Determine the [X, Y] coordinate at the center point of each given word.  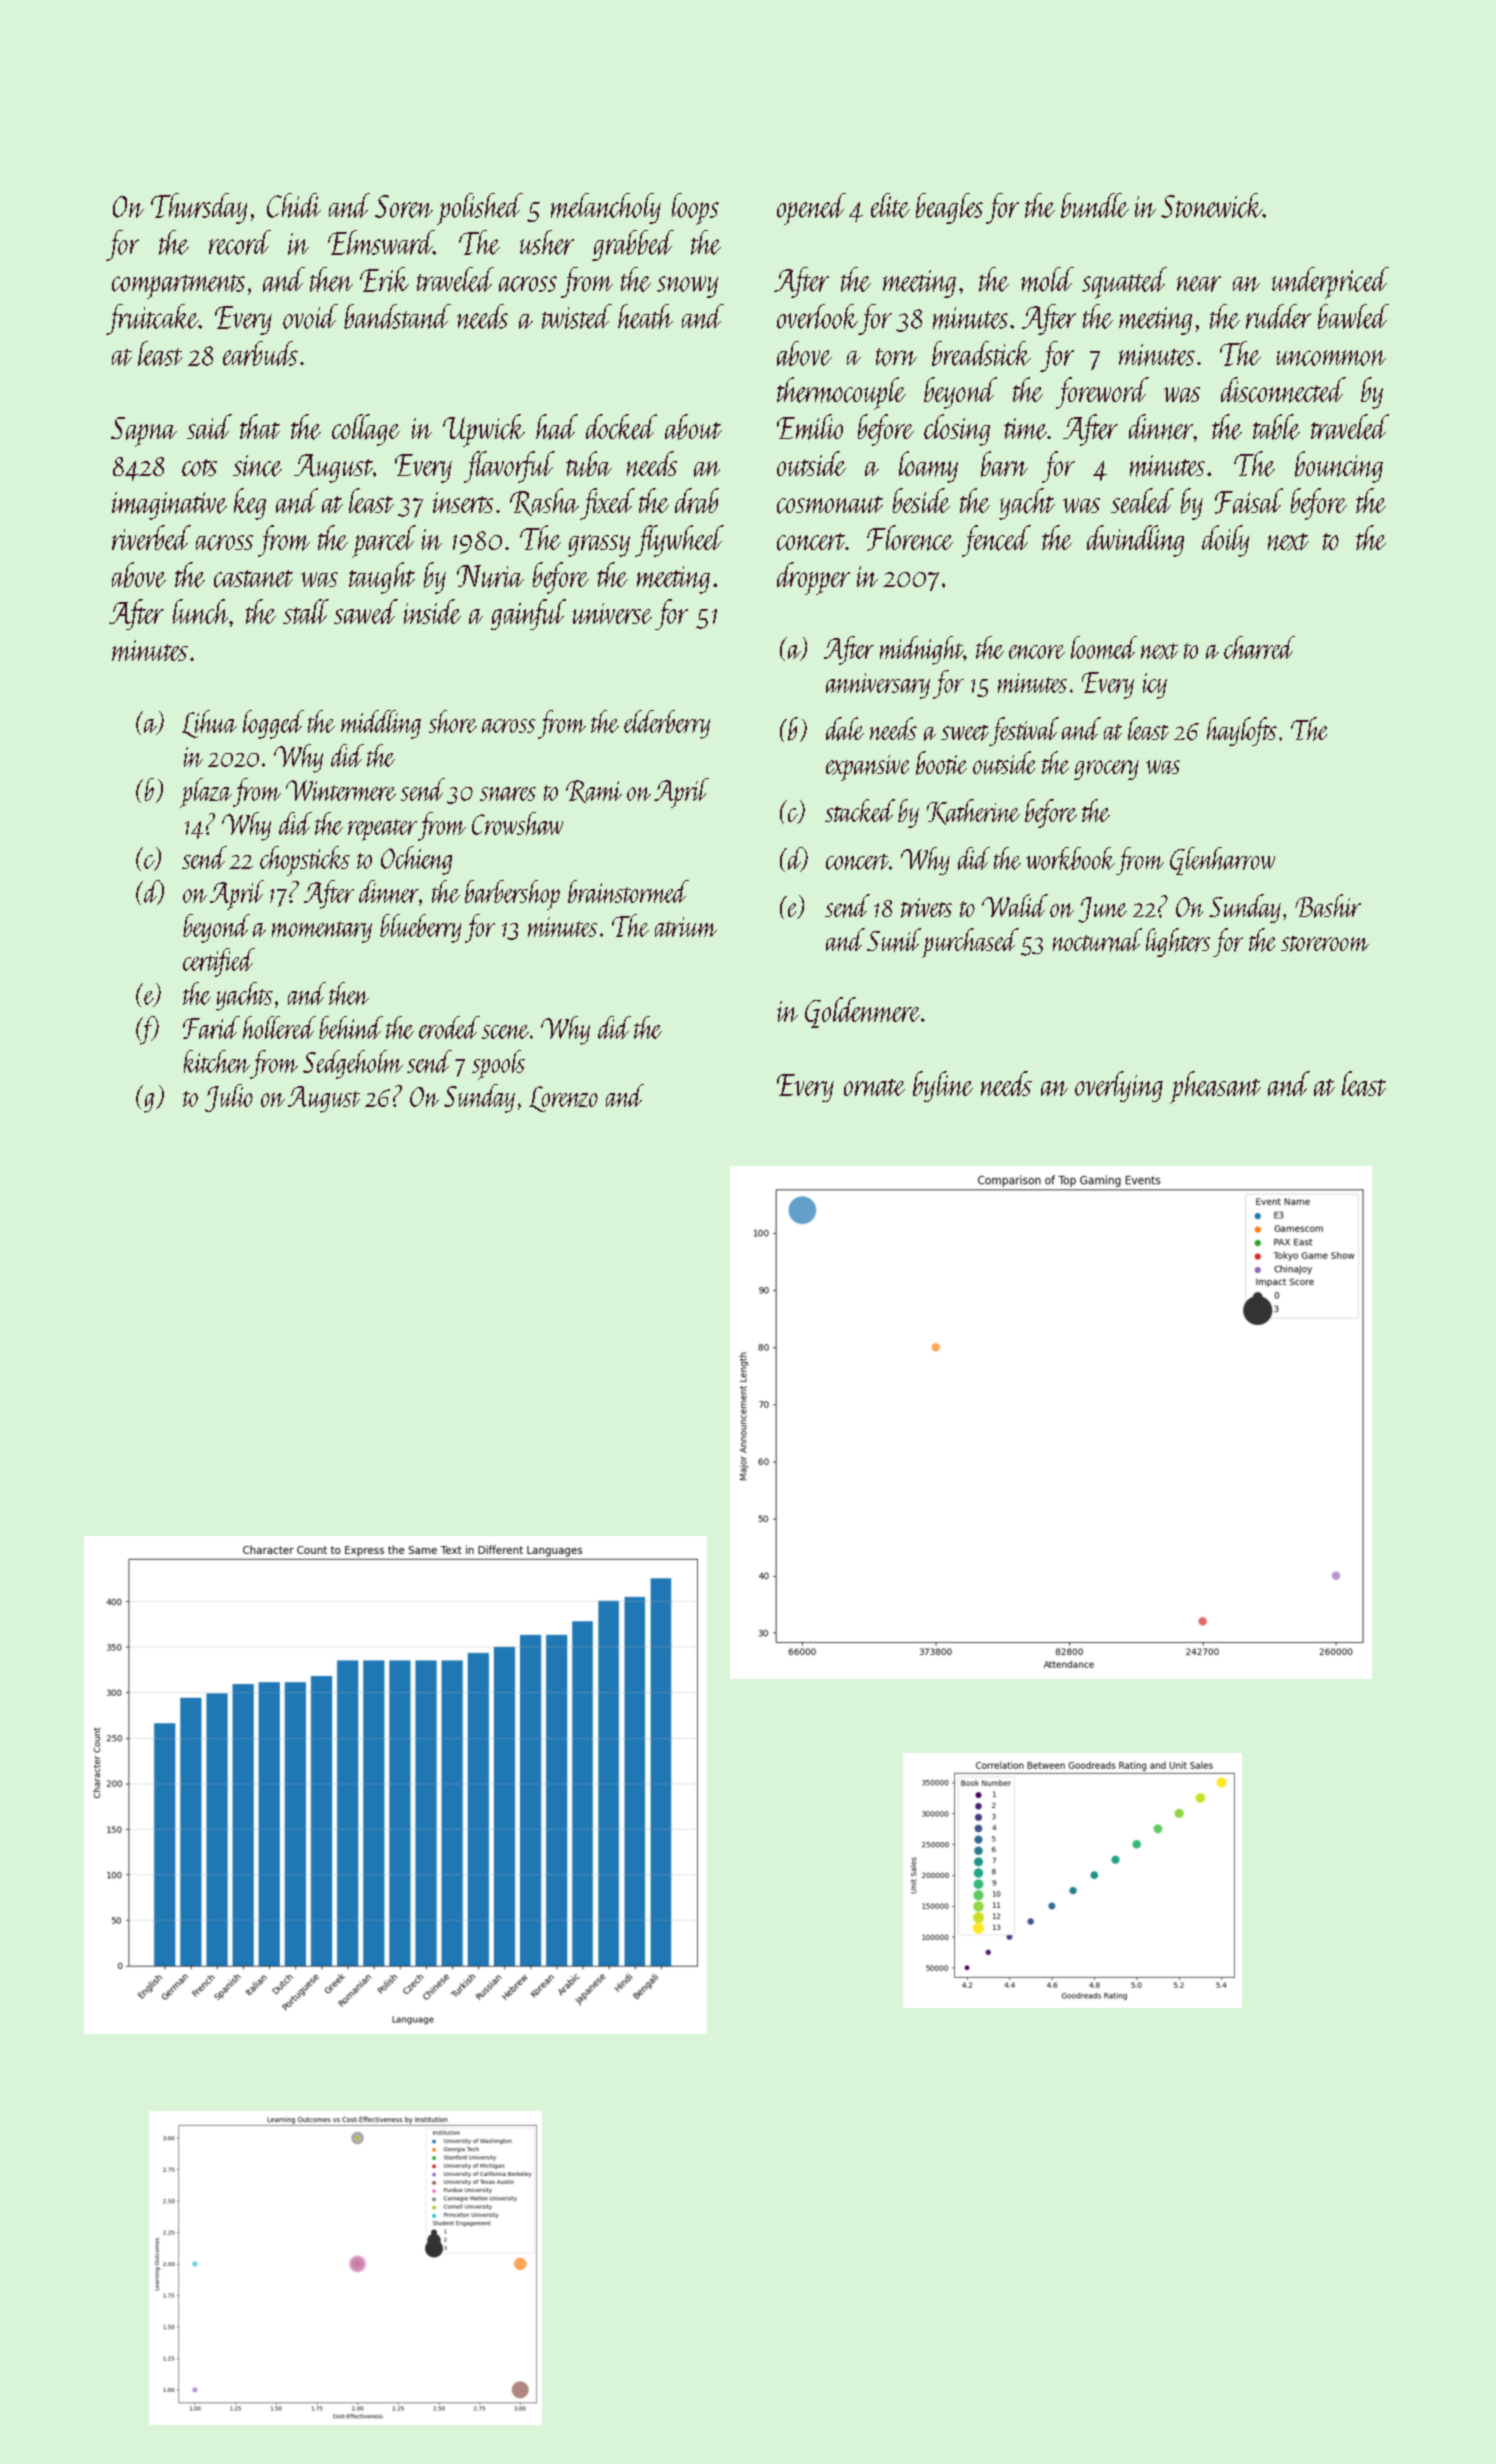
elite [890, 205]
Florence [910, 538]
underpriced [1330, 283]
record [240, 242]
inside [432, 611]
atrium [686, 927]
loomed [1104, 647]
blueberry [420, 928]
